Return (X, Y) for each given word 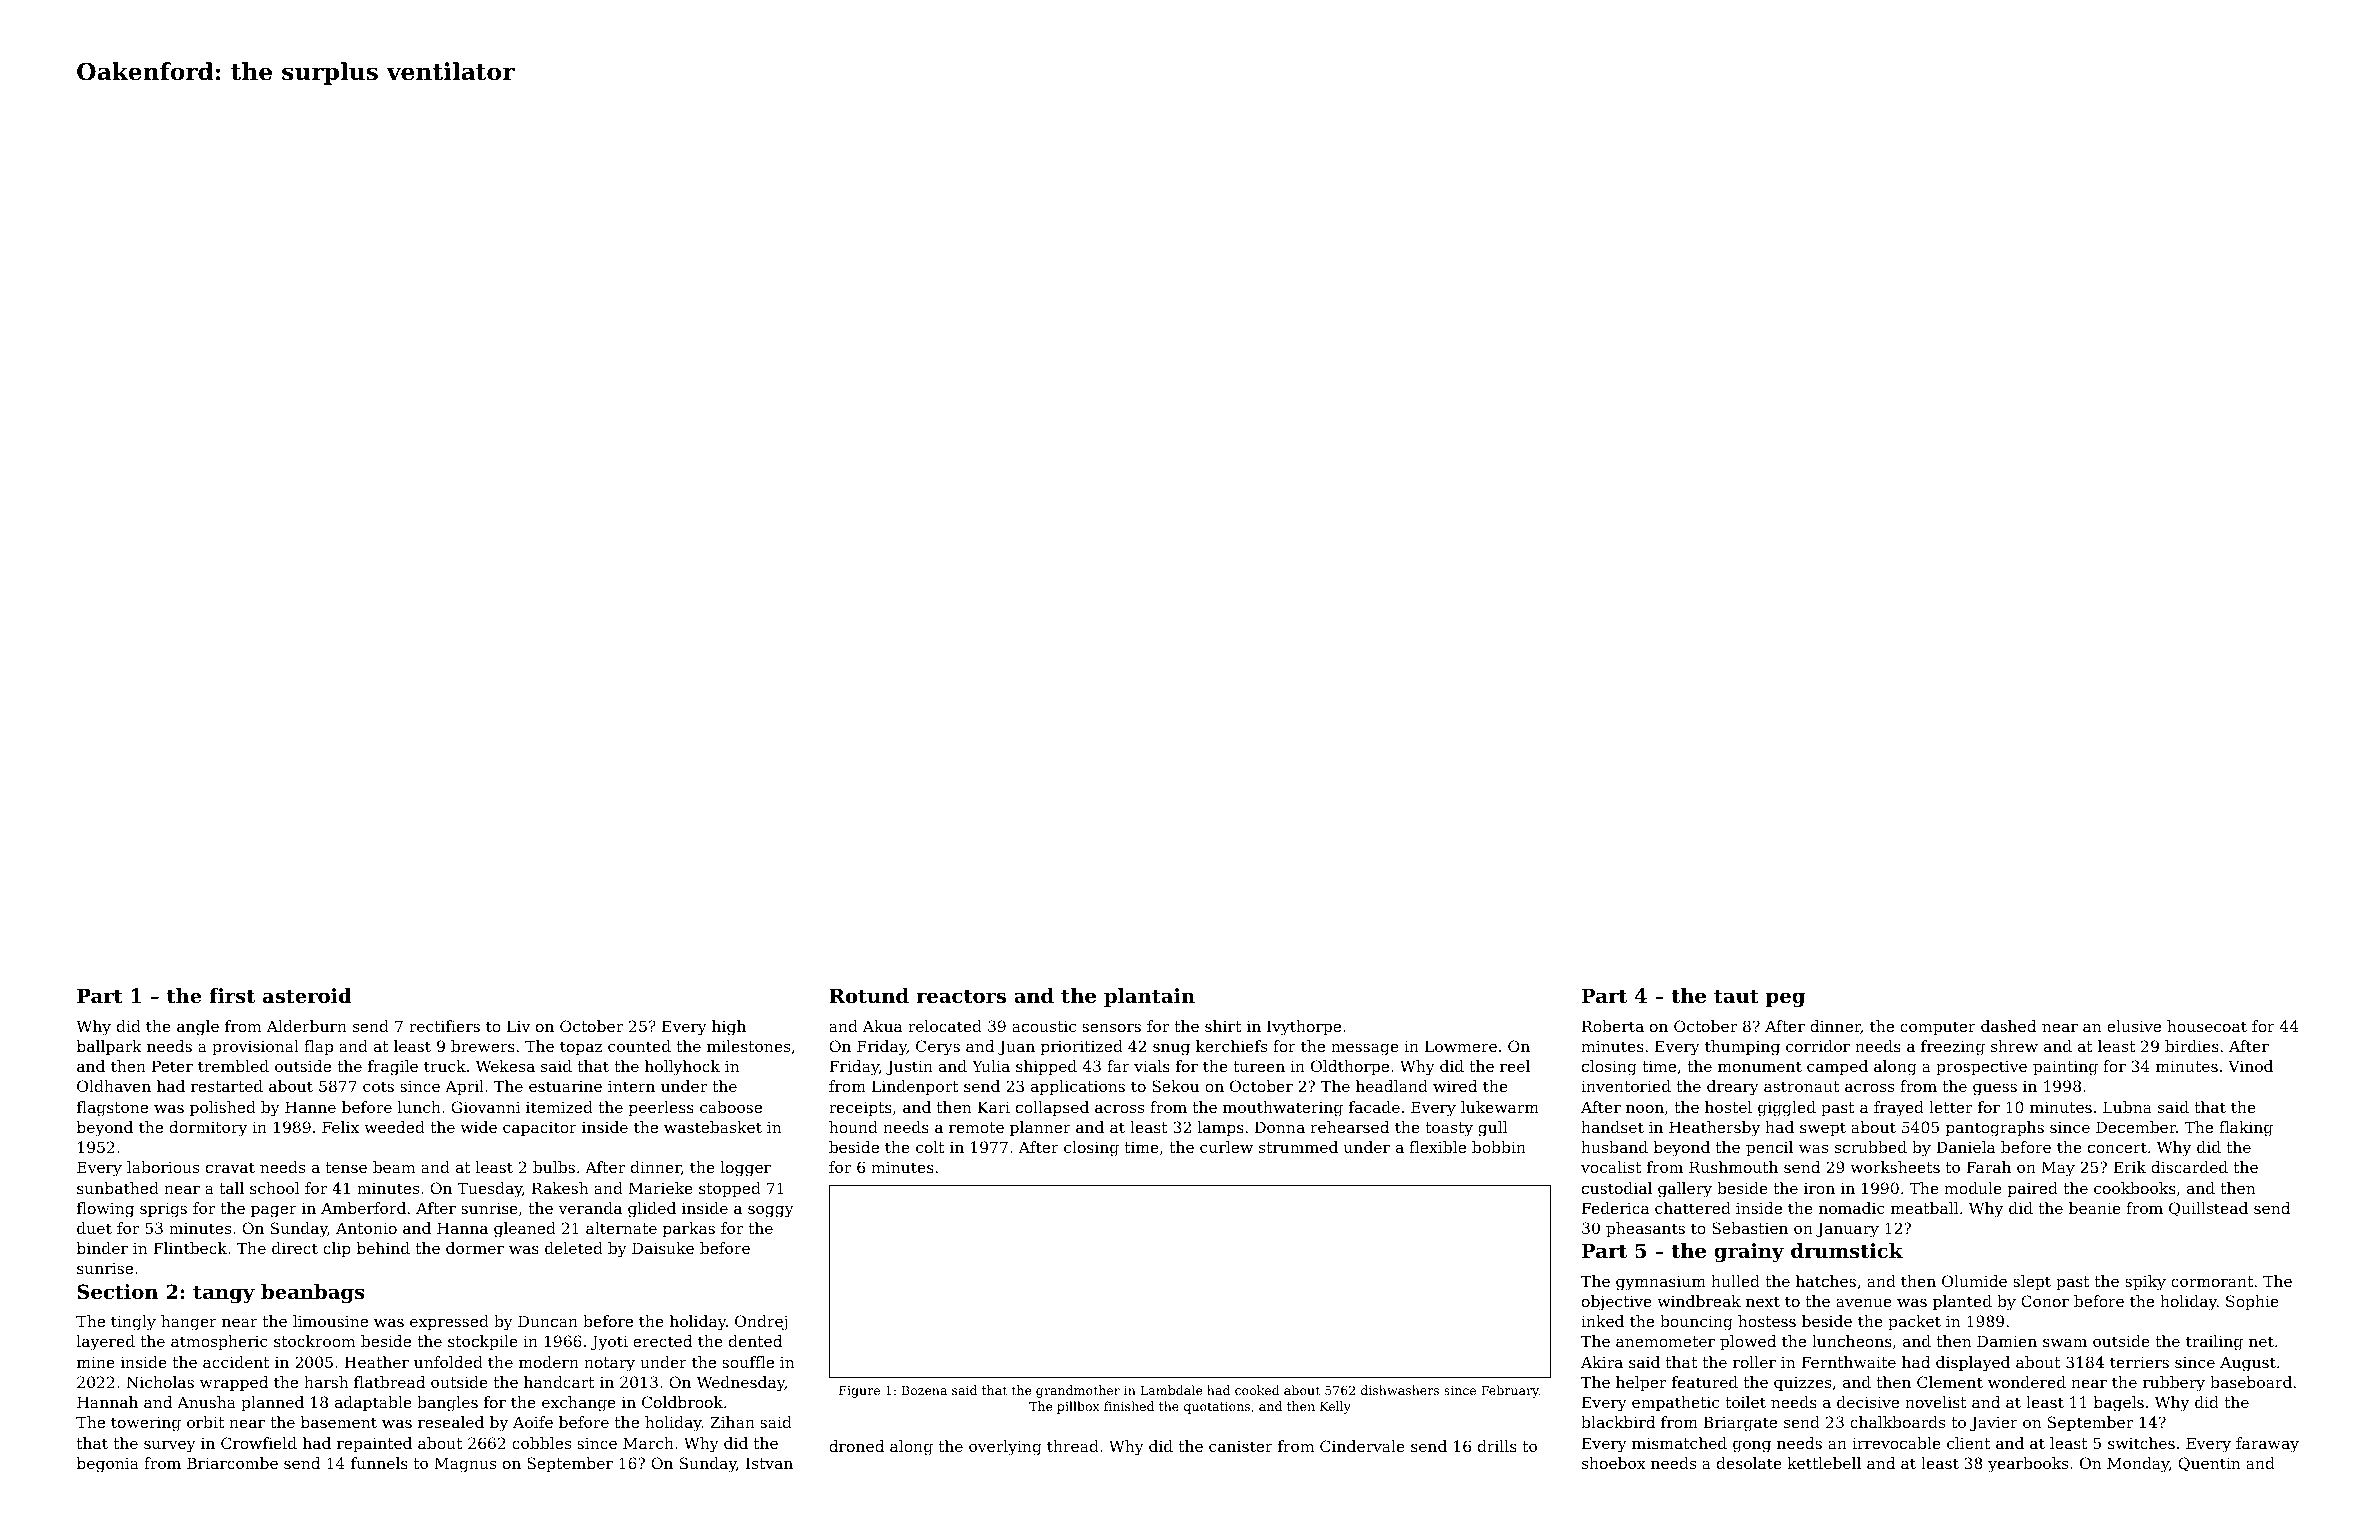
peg (1785, 1000)
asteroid (307, 996)
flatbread (389, 1382)
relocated (945, 1026)
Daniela (1966, 1147)
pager (274, 1211)
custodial (1617, 1188)
